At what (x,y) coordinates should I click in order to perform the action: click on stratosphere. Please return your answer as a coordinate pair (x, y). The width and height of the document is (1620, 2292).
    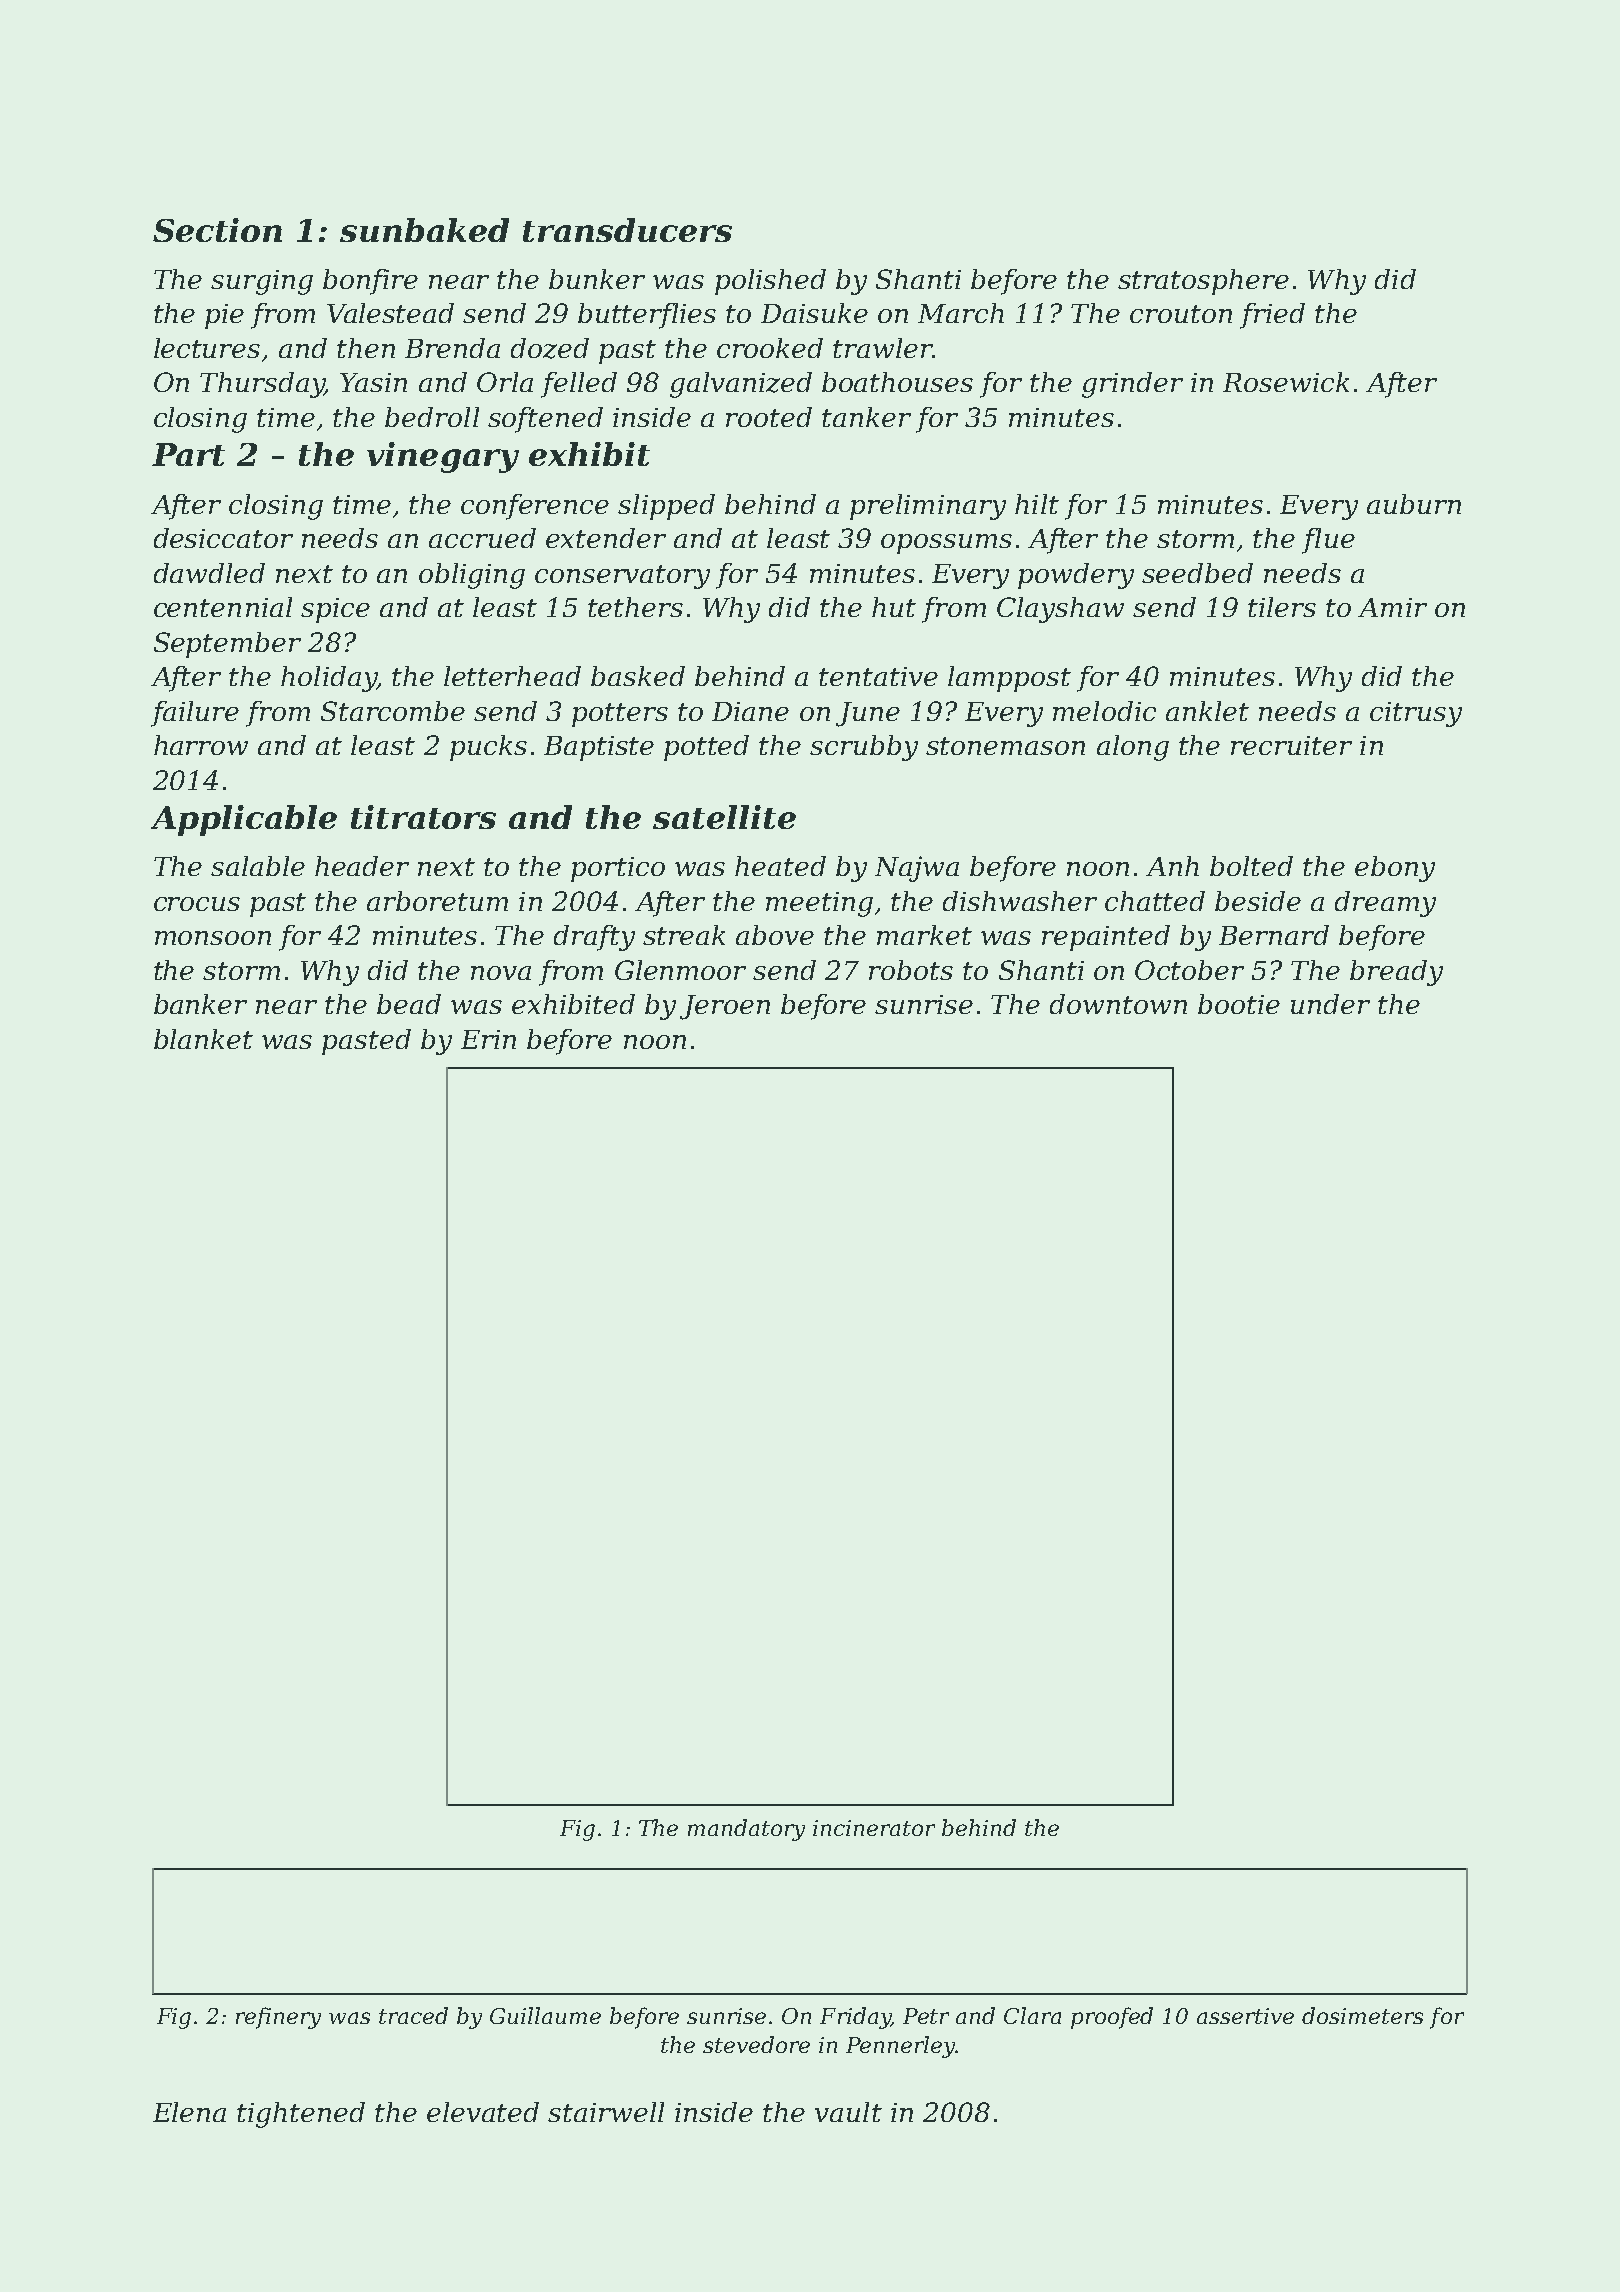
    Looking at the image, I should click on (1203, 282).
